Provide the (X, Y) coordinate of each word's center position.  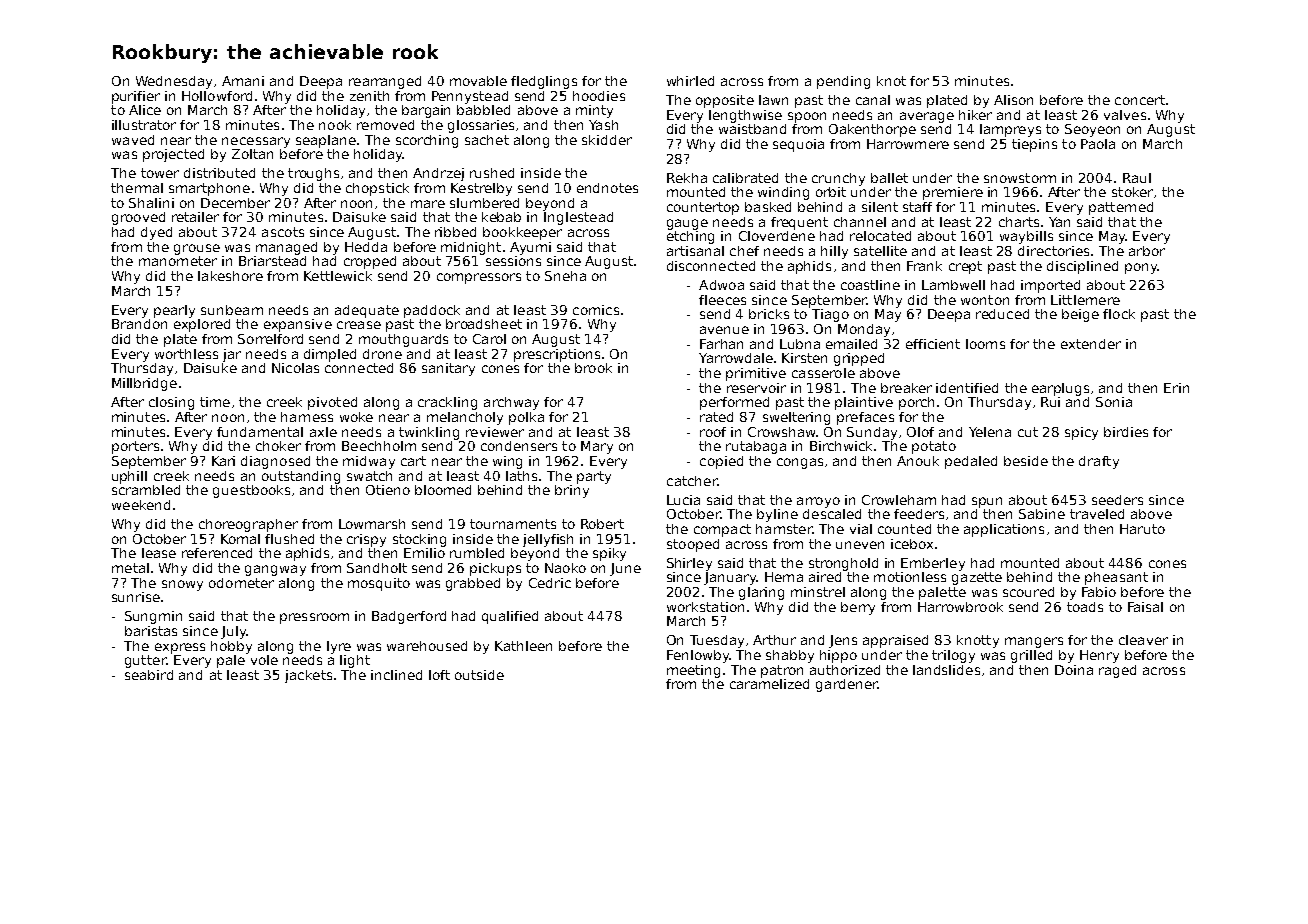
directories (1053, 251)
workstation (705, 607)
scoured (1028, 592)
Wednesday (174, 82)
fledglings (544, 82)
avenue (724, 330)
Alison (1013, 100)
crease (359, 325)
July (233, 632)
